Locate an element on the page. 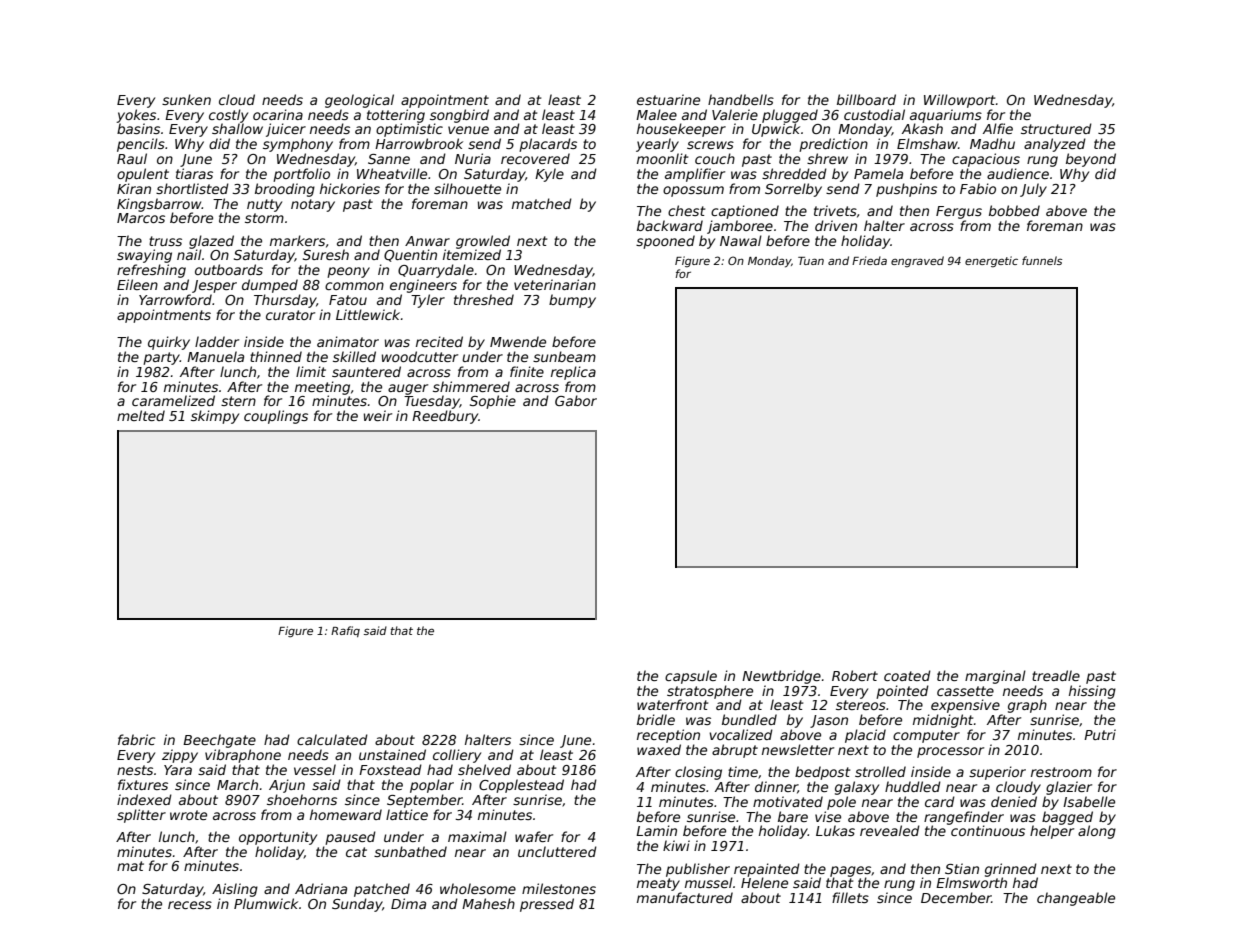 This image has width=1233, height=952. Gabor is located at coordinates (576, 400).
